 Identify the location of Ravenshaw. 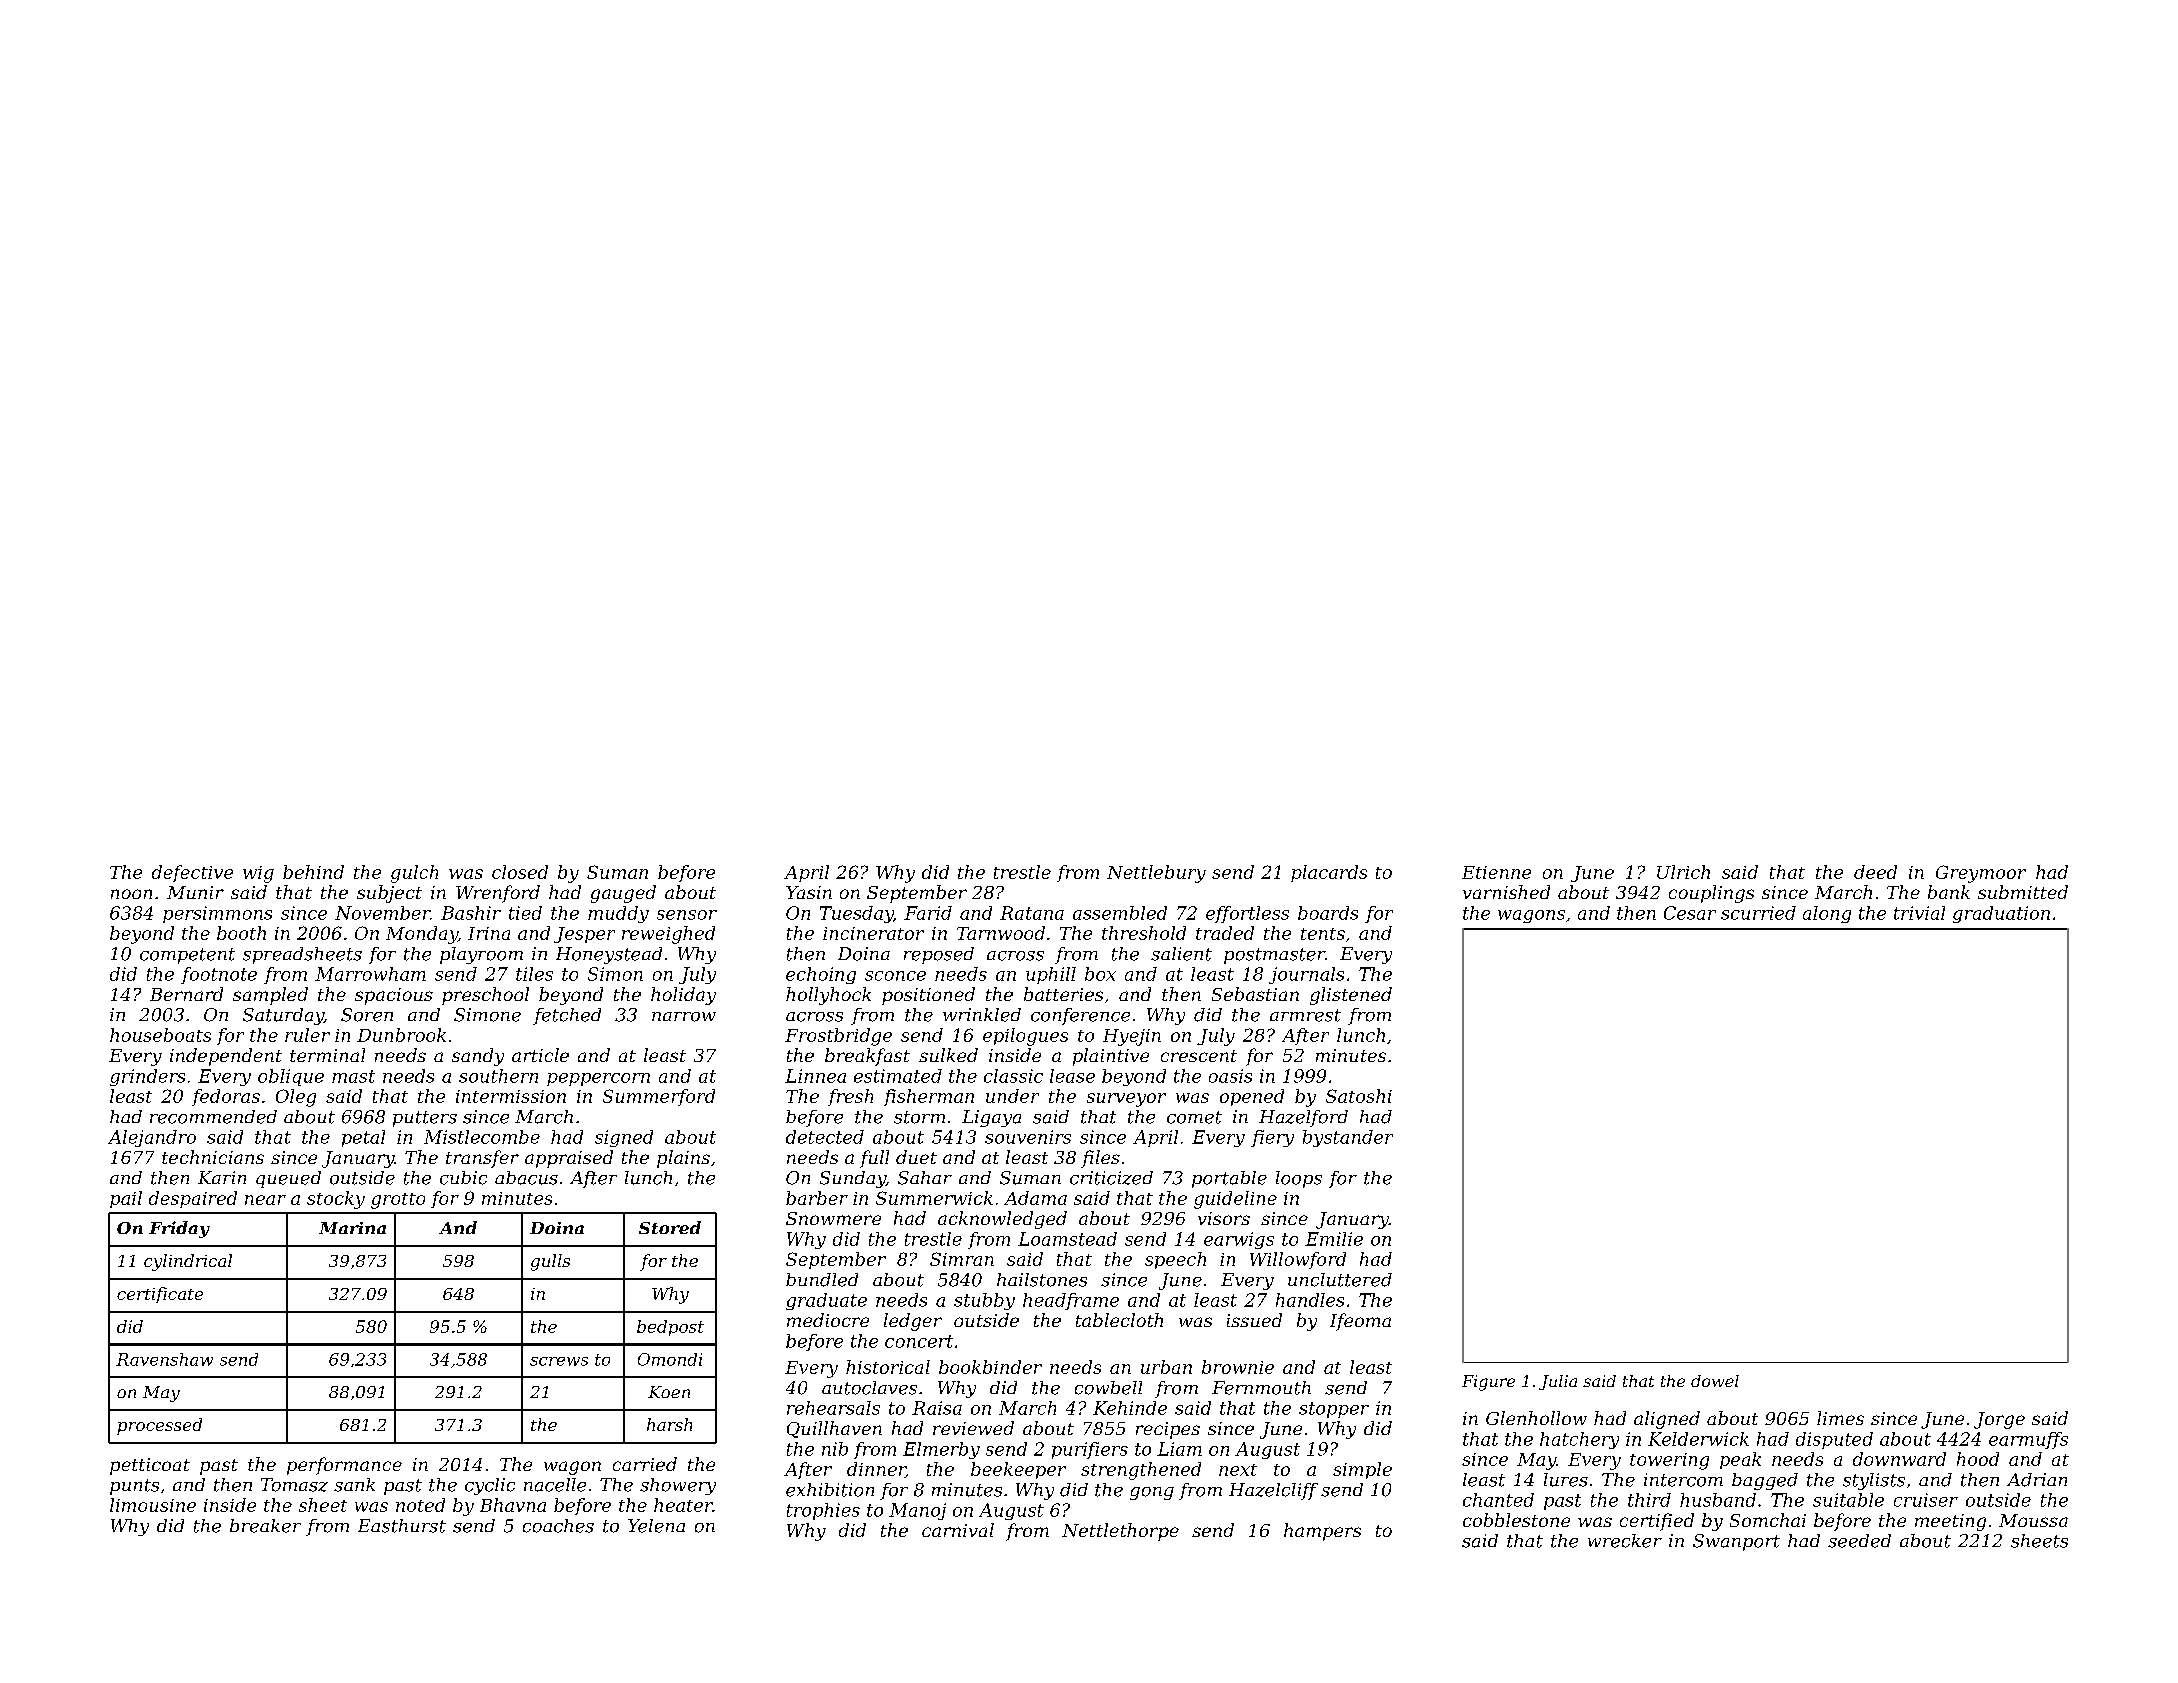
(164, 1359).
